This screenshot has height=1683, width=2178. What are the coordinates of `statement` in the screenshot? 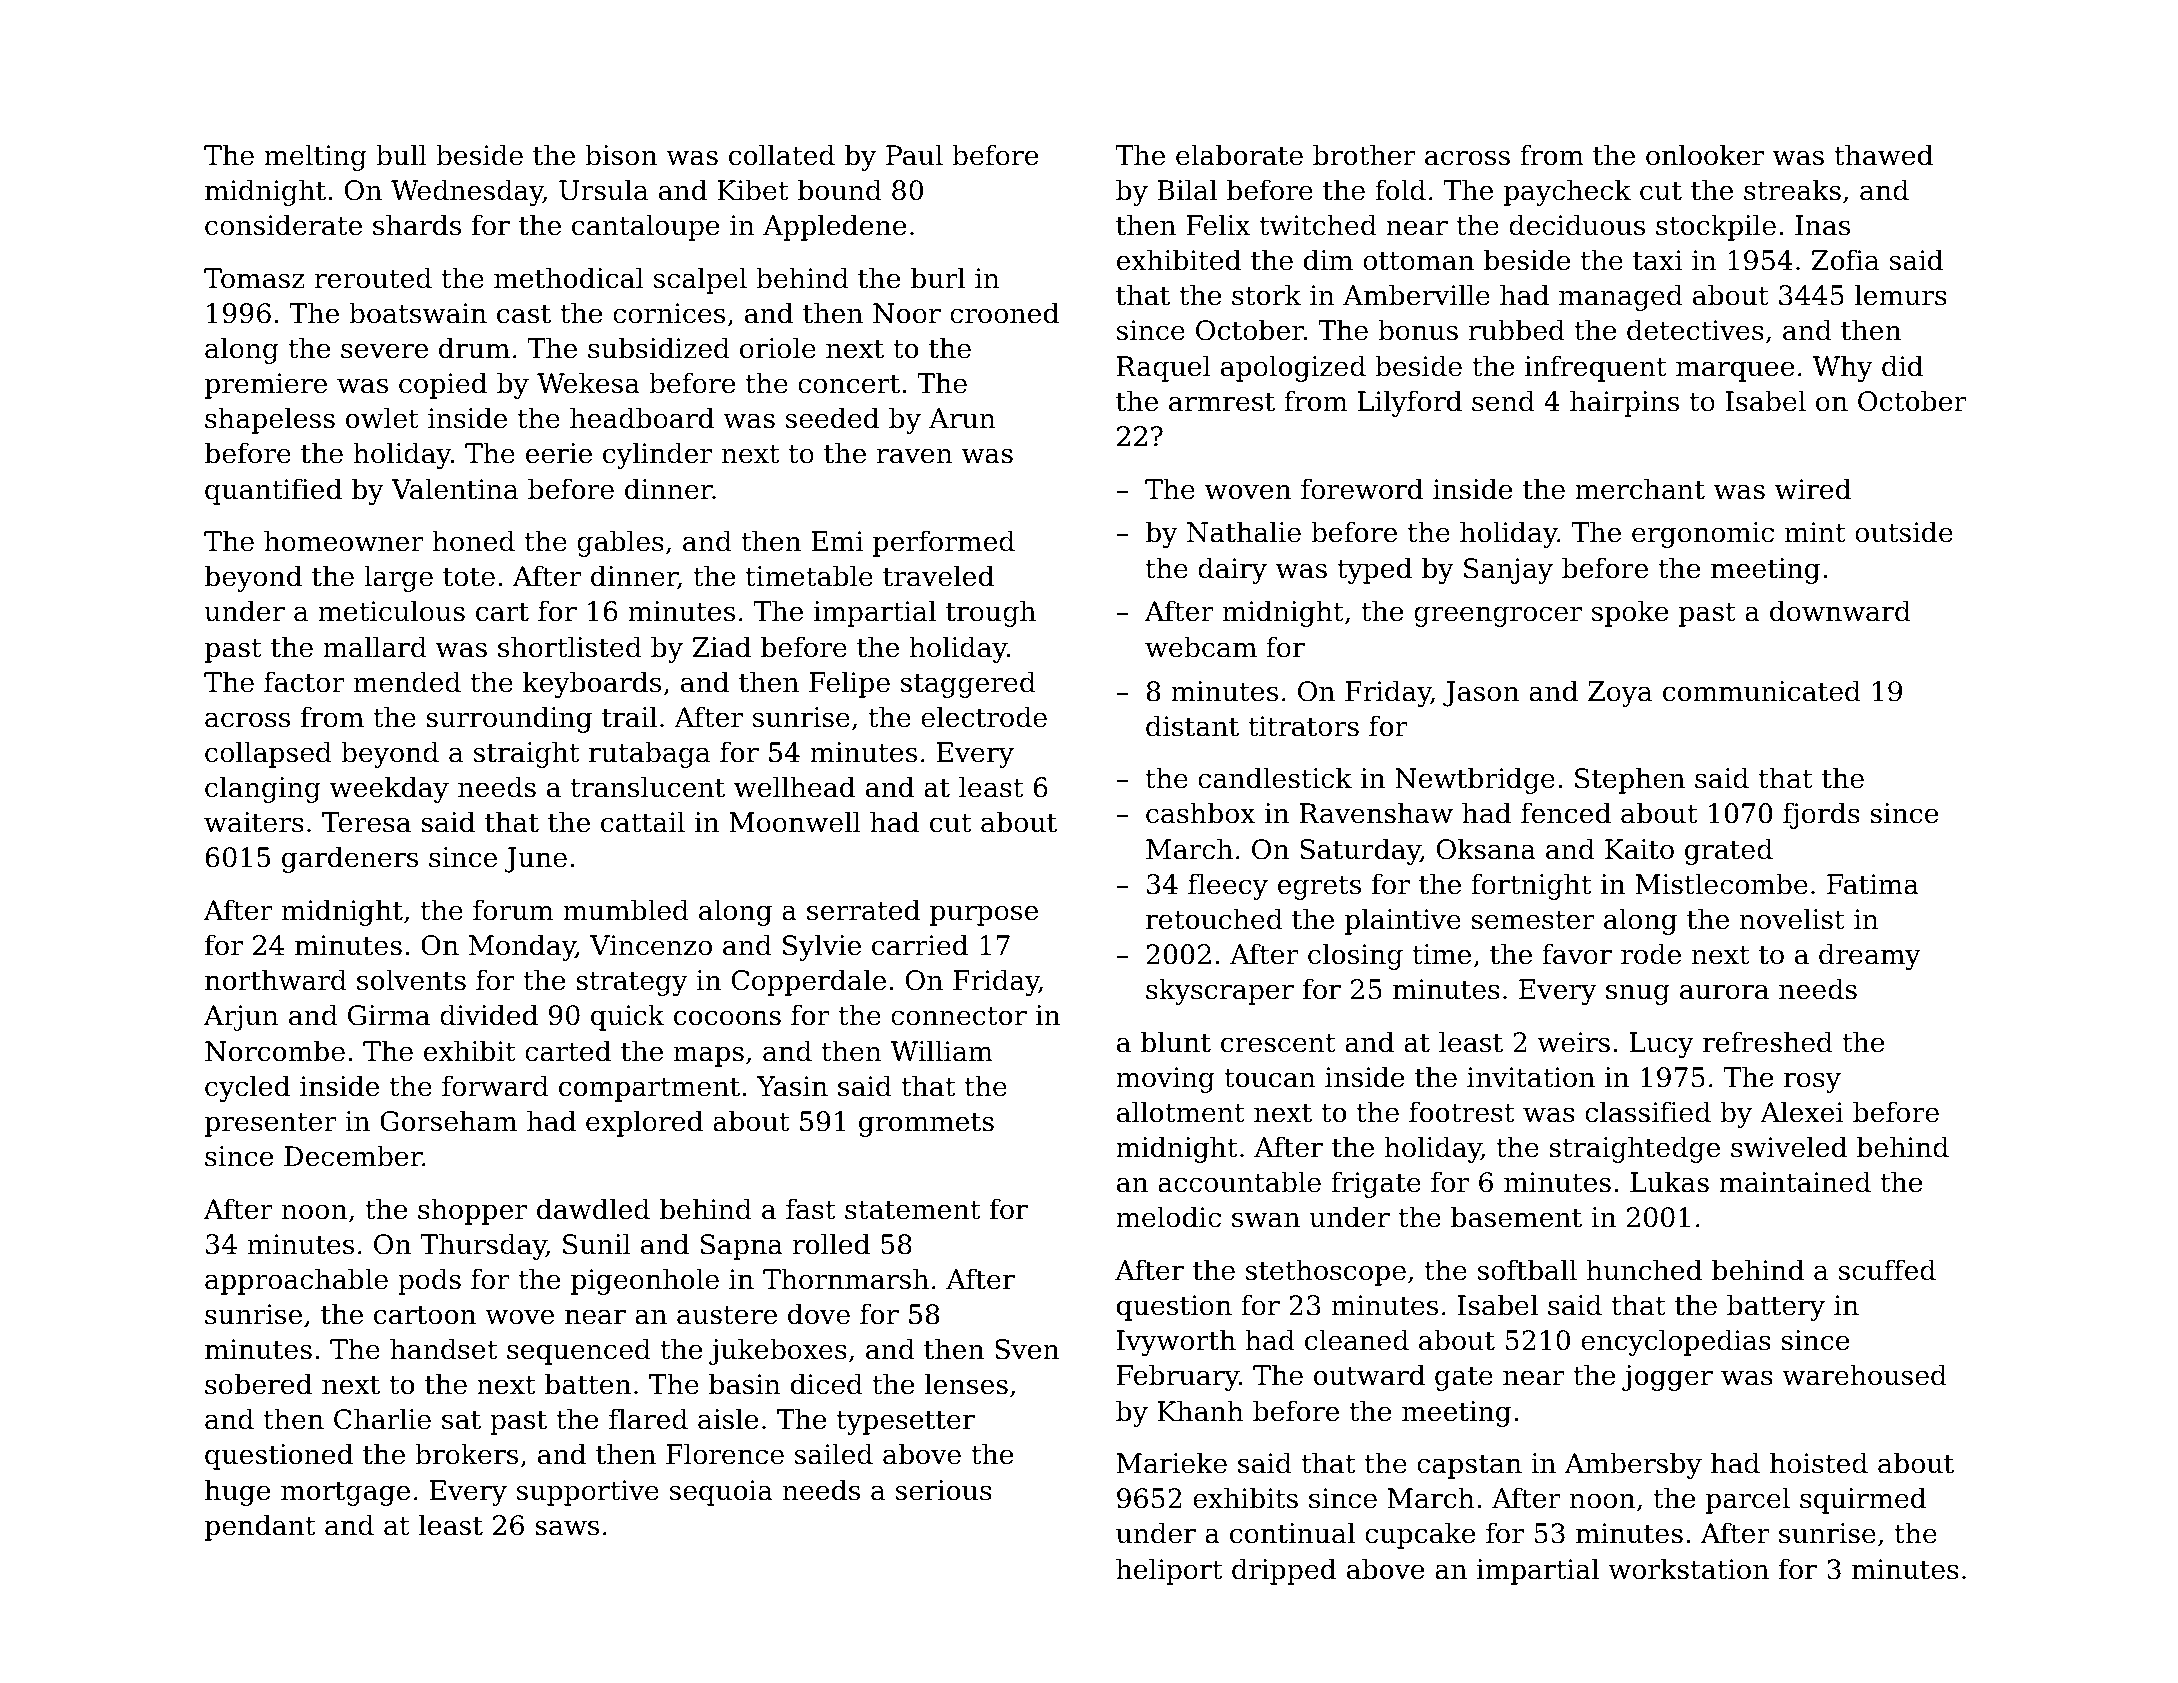 It's located at (912, 1210).
